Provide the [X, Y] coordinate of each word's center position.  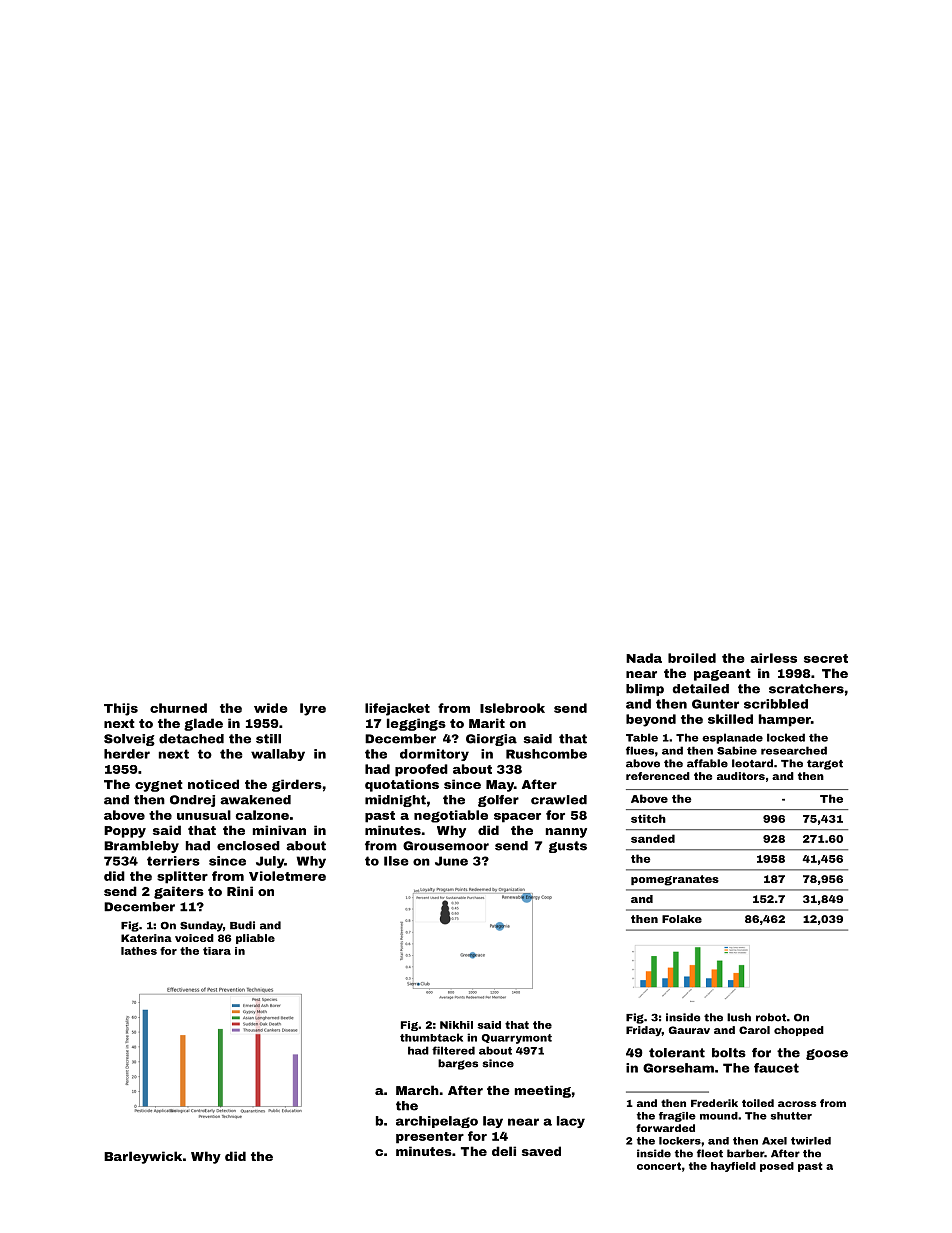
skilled [730, 719]
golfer [498, 801]
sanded [653, 838]
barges [458, 1064]
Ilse [396, 861]
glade [203, 724]
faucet [776, 1068]
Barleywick [143, 1157]
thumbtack [431, 1037]
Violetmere [287, 876]
